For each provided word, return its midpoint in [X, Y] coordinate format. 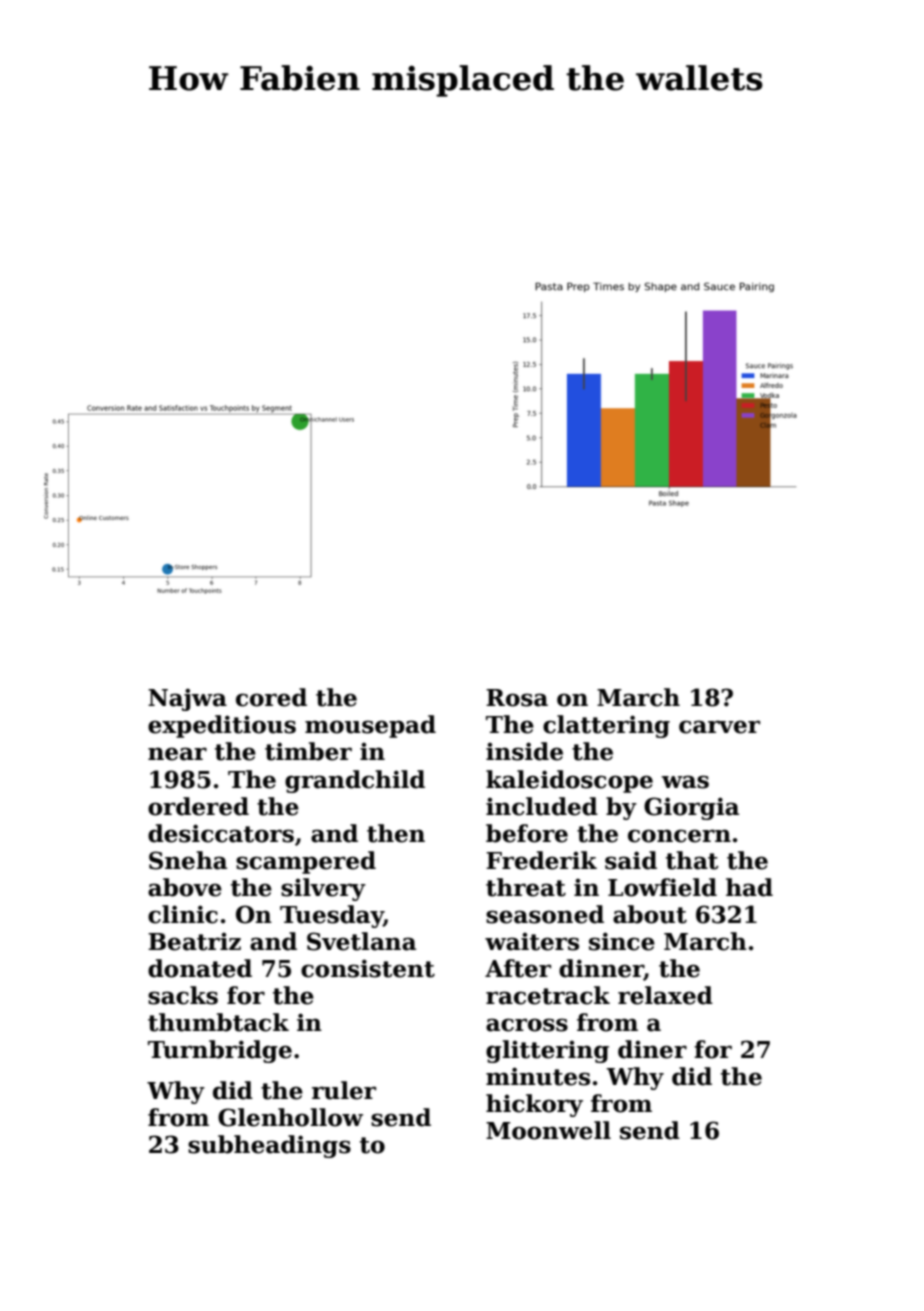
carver [719, 727]
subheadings [269, 1146]
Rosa [517, 698]
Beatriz [194, 941]
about [650, 914]
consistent [368, 968]
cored [271, 697]
